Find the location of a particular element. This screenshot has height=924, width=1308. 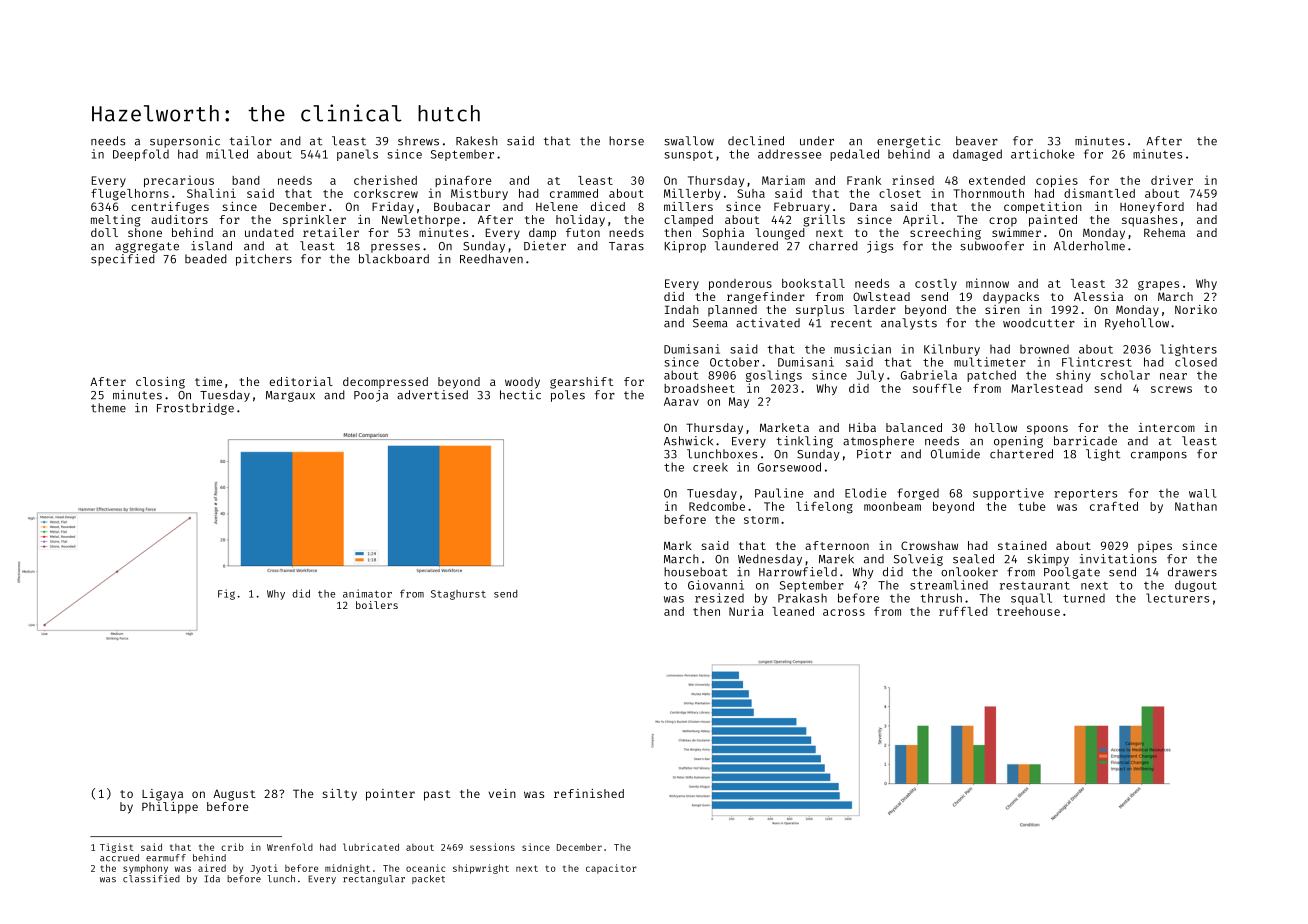

Ligaya is located at coordinates (162, 795).
